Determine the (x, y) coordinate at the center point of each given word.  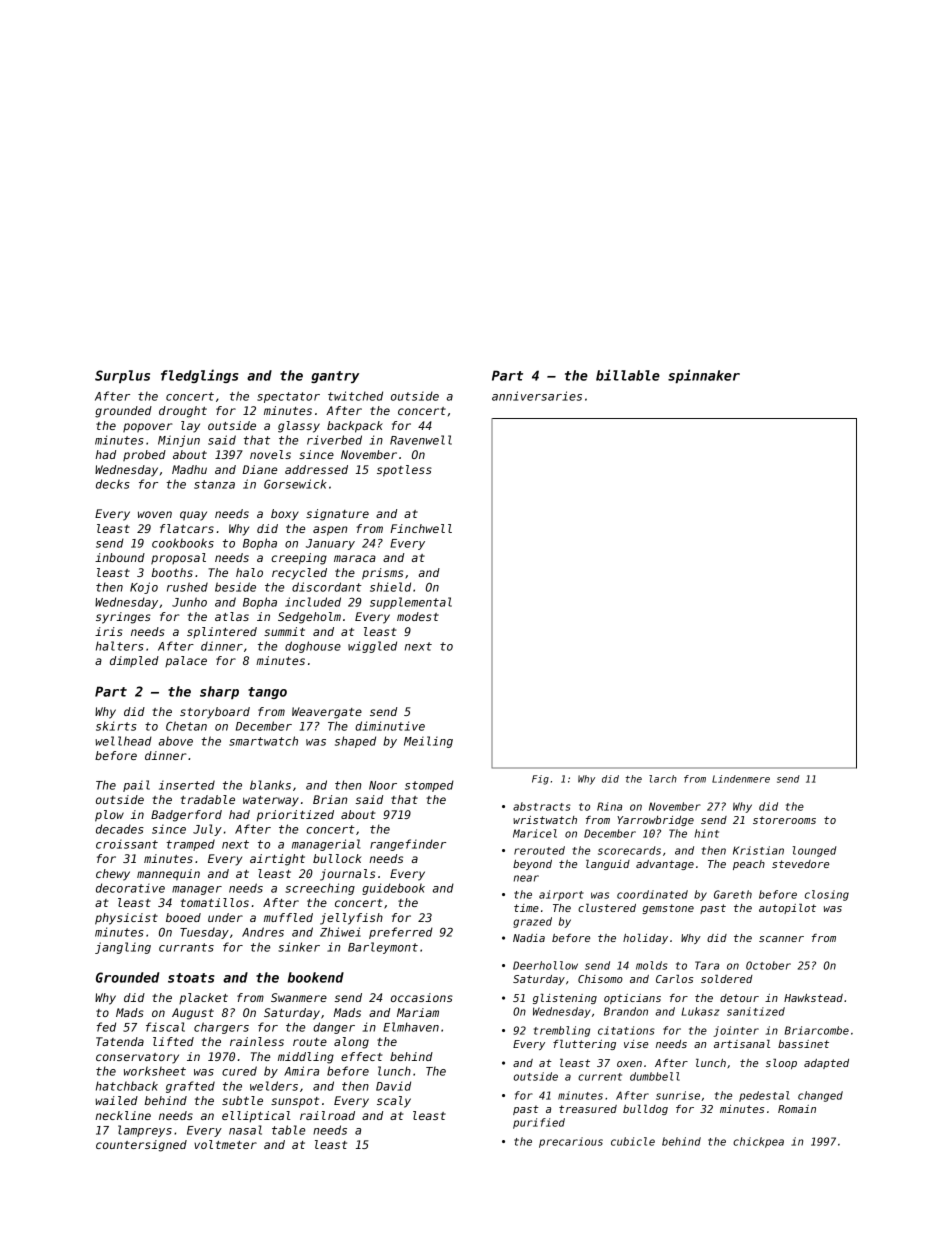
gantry (335, 377)
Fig (540, 780)
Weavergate (327, 713)
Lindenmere (741, 779)
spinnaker (704, 376)
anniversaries (537, 396)
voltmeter (225, 1144)
